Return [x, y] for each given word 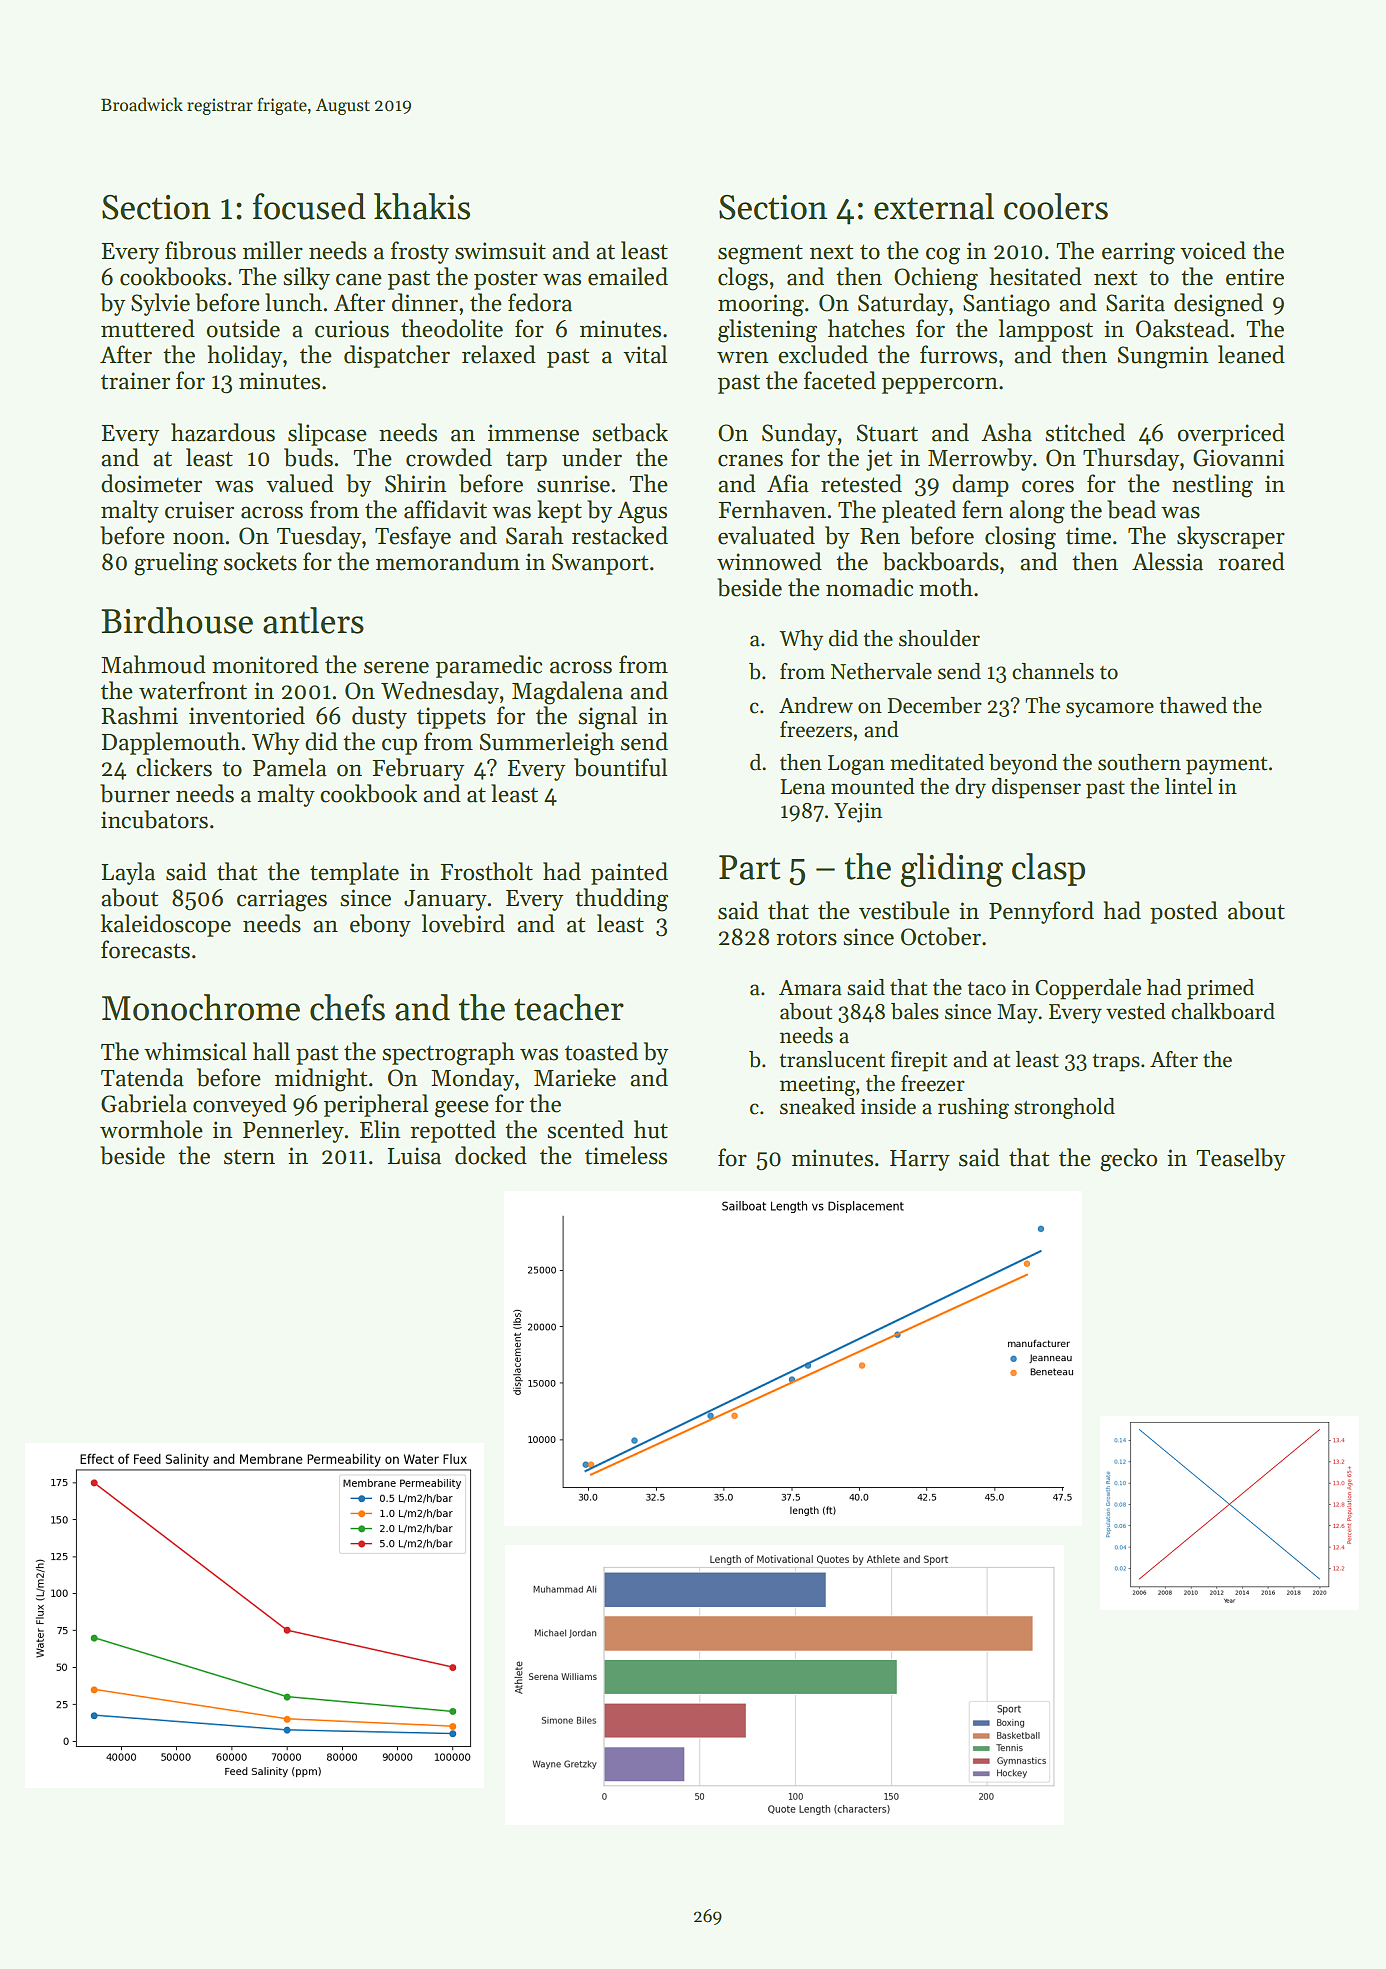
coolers [1056, 206]
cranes [750, 460]
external [934, 206]
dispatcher [397, 356]
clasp [1048, 869]
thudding [621, 900]
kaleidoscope [166, 925]
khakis [422, 206]
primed [1220, 989]
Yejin [858, 813]
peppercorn [940, 385]
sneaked [817, 1106]
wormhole [151, 1129]
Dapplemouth [170, 743]
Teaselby [1240, 1159]
